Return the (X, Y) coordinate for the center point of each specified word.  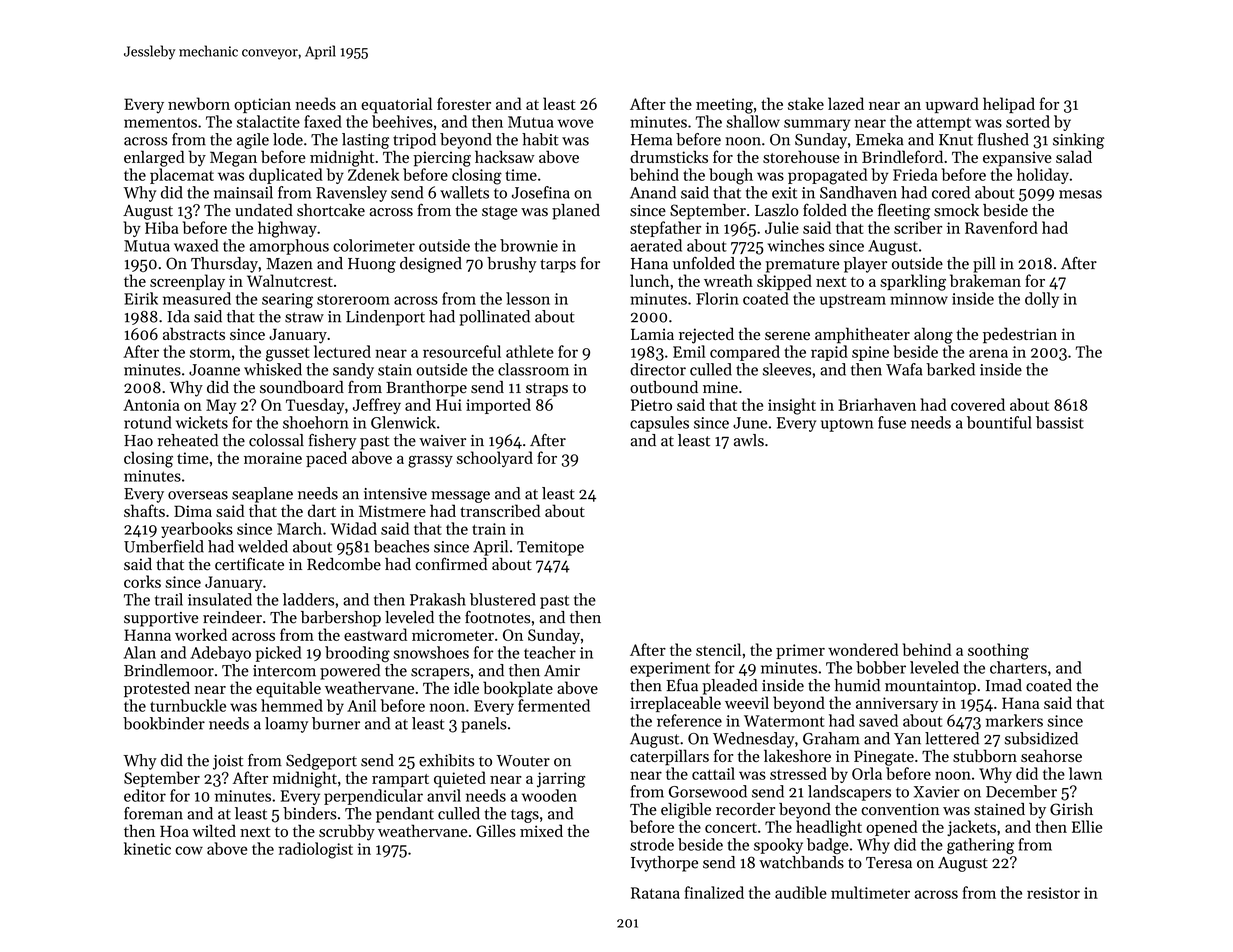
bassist (1060, 422)
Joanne (214, 370)
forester (464, 103)
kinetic (147, 848)
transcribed (500, 510)
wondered (863, 649)
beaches (401, 546)
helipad (1009, 105)
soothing (998, 651)
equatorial (396, 105)
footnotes (497, 617)
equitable (288, 689)
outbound (664, 387)
